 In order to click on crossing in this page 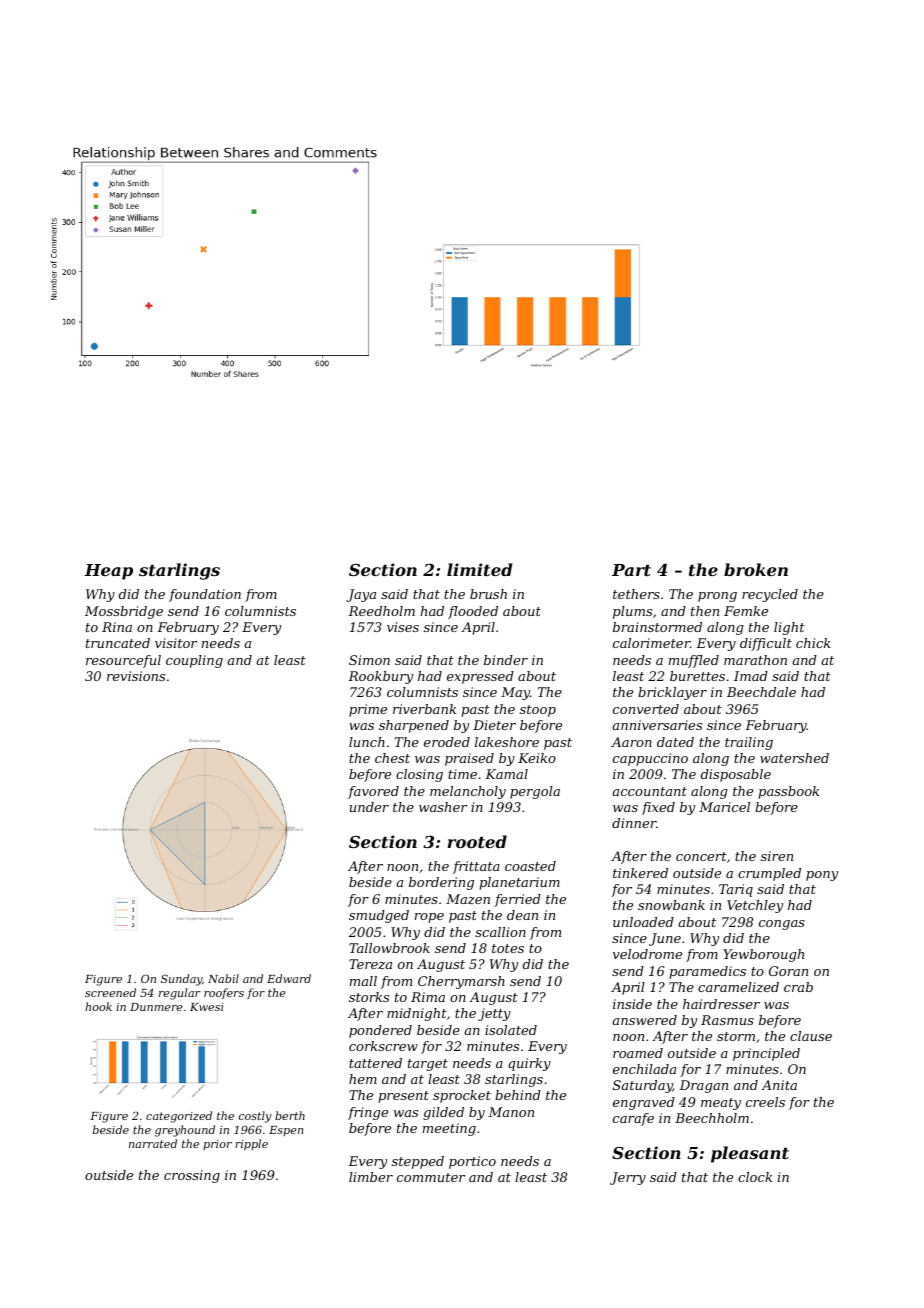, I will do `click(192, 1176)`.
